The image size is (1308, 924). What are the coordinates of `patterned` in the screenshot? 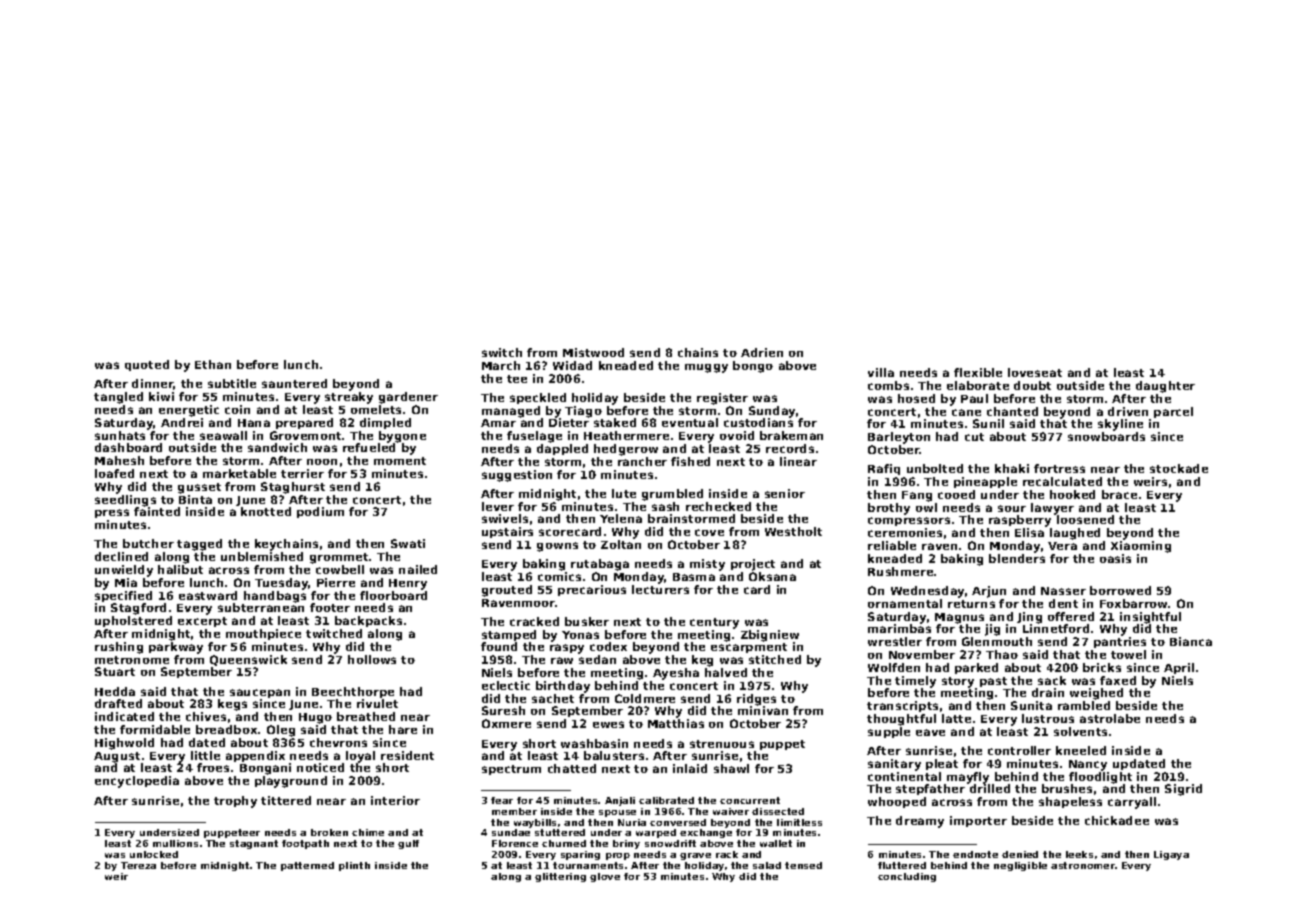 It's located at (307, 866).
